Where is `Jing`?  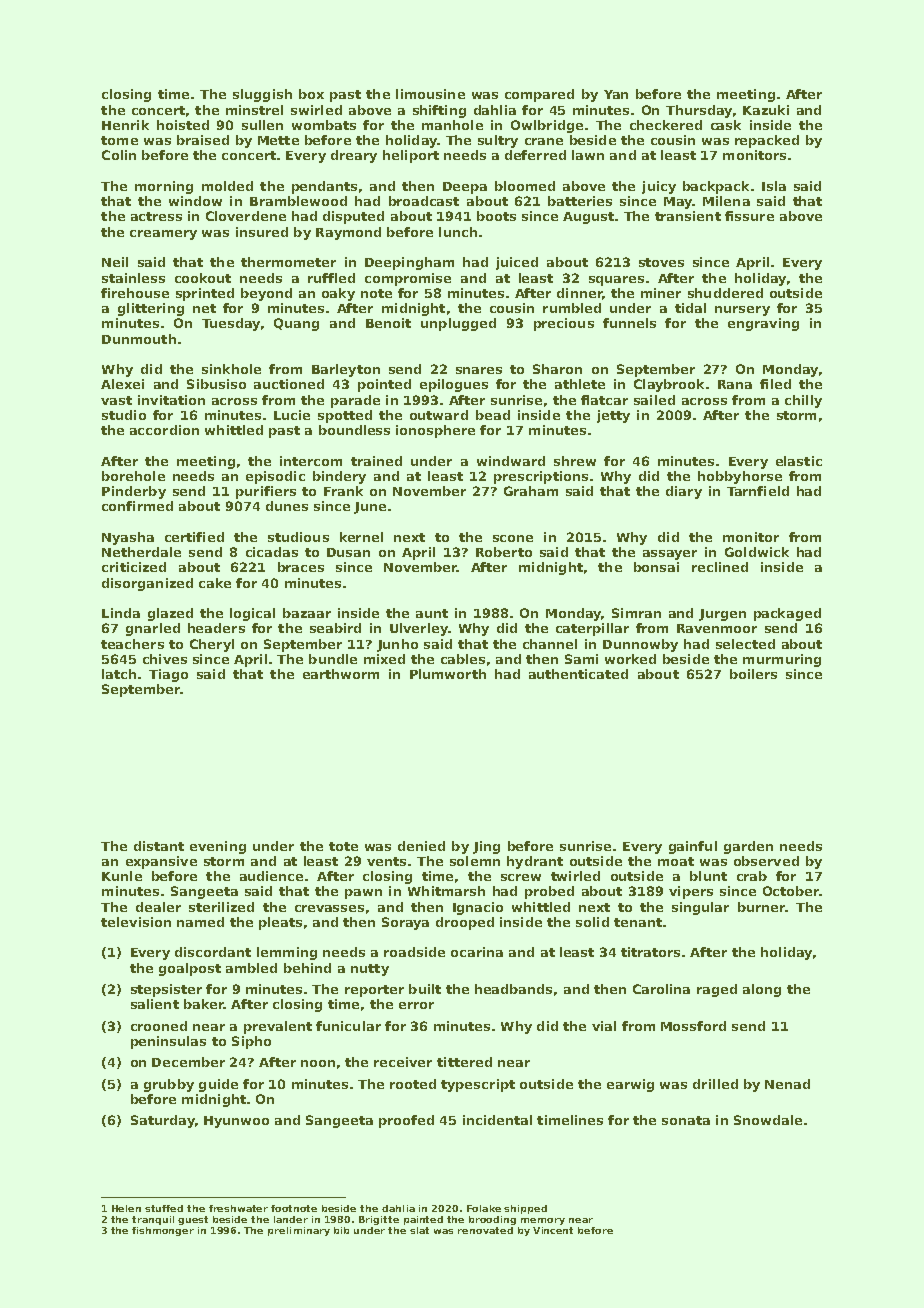 Jing is located at coordinates (486, 847).
